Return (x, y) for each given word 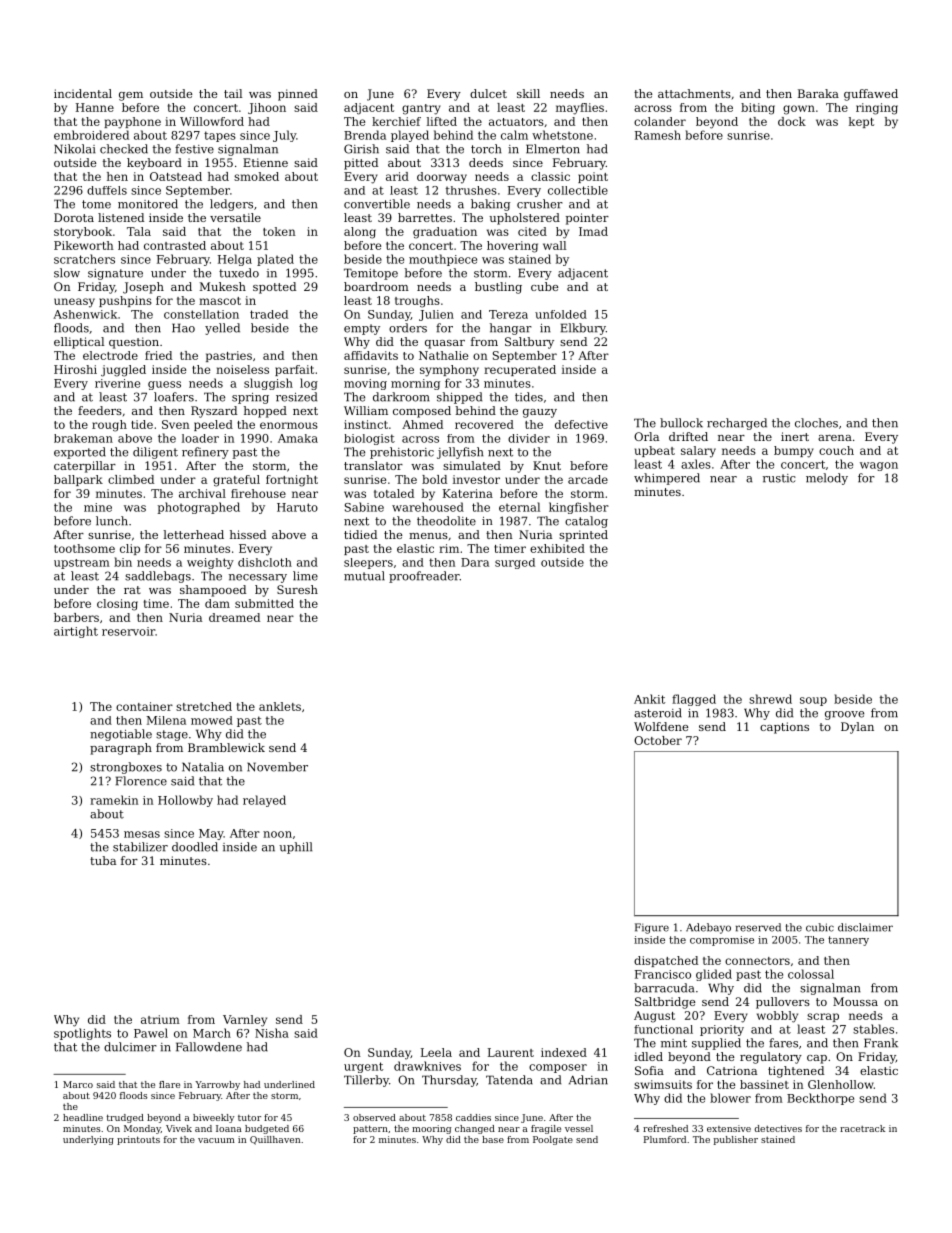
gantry (421, 109)
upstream (82, 564)
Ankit (649, 699)
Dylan (857, 728)
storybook (83, 233)
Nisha (272, 1033)
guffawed (871, 95)
